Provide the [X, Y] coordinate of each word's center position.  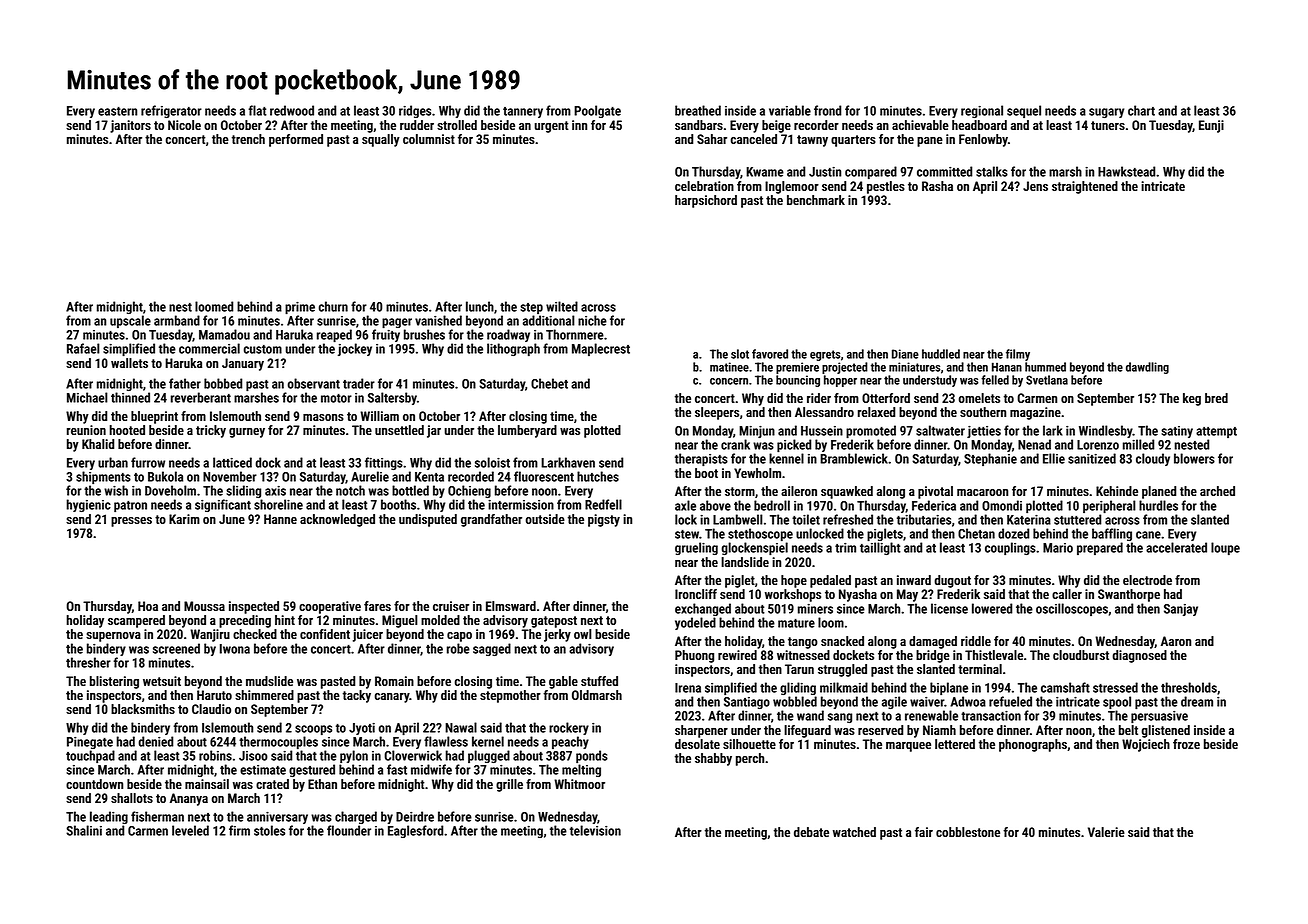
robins [215, 755]
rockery [569, 728]
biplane [949, 688]
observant [314, 383]
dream [1197, 701]
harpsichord [706, 201]
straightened [1085, 187]
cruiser [451, 606]
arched [1217, 491]
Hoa [148, 606]
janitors [130, 126]
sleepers [717, 413]
